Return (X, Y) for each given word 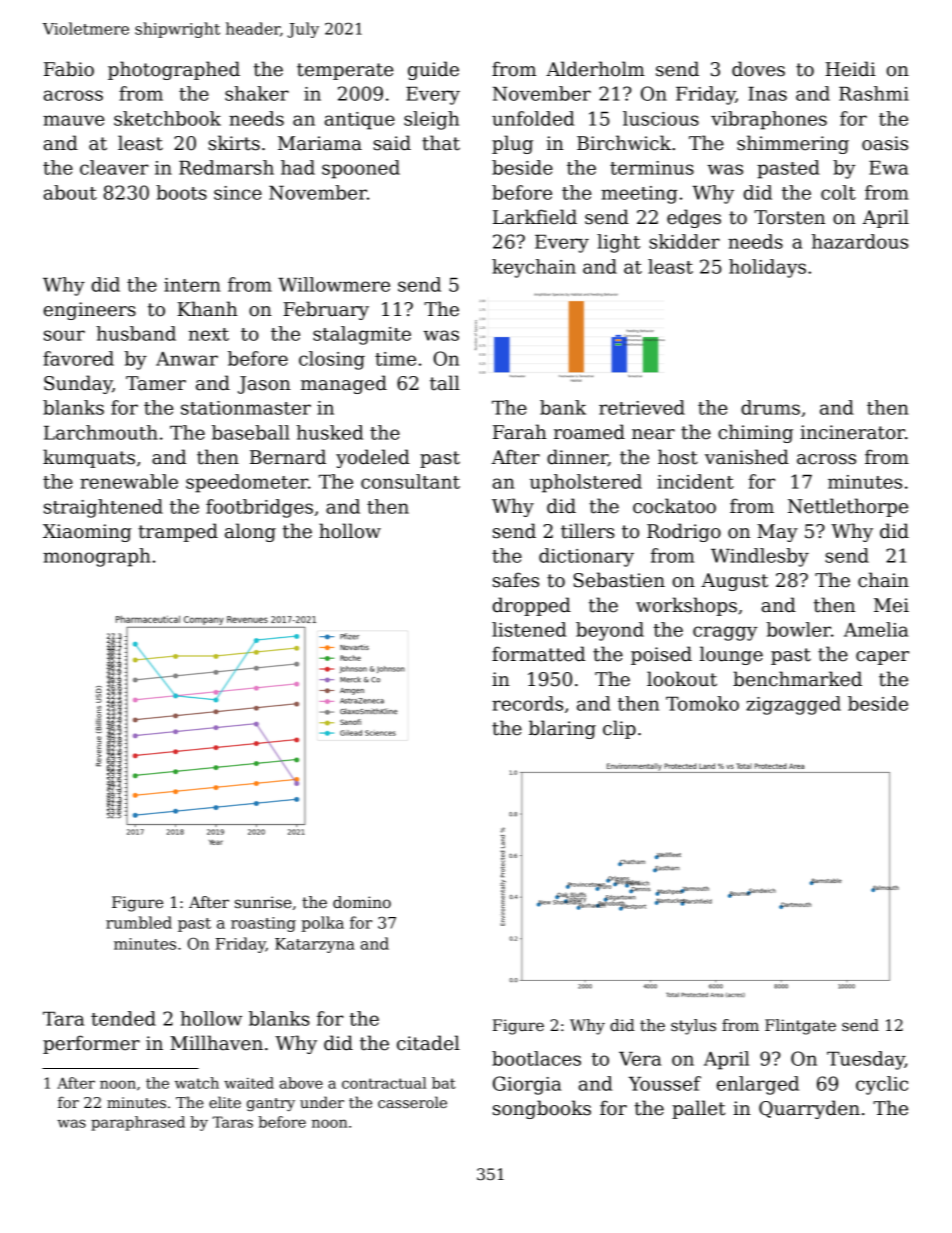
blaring (562, 729)
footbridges (259, 508)
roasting (263, 924)
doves (758, 69)
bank (563, 407)
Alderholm (595, 69)
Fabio (69, 69)
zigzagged (793, 705)
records (527, 703)
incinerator (852, 432)
